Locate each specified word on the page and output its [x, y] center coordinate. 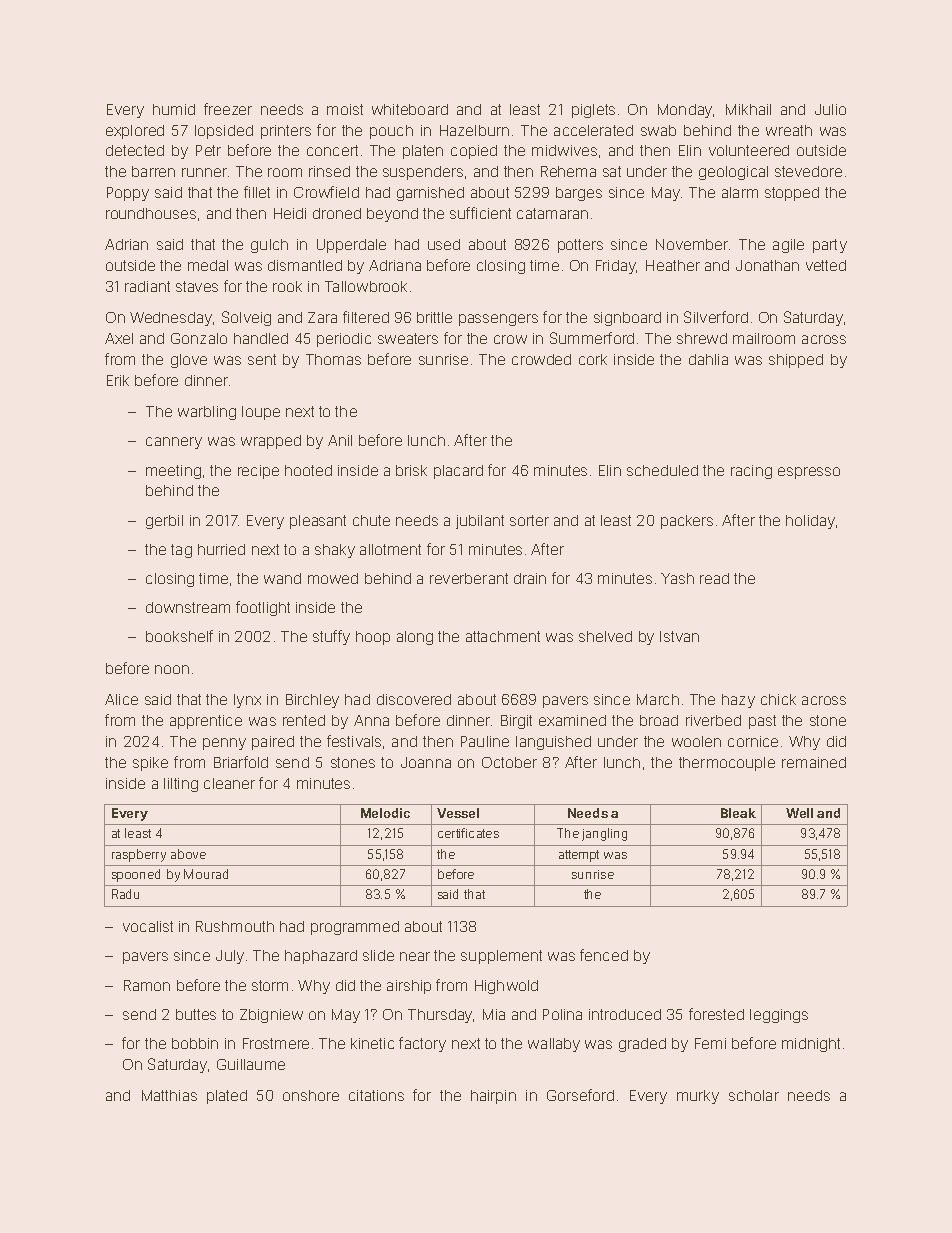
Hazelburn [474, 130]
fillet [257, 192]
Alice [121, 699]
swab [658, 130]
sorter [529, 520]
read [714, 578]
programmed [355, 928]
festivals [354, 741]
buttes [196, 1014]
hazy [738, 701]
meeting [173, 472]
